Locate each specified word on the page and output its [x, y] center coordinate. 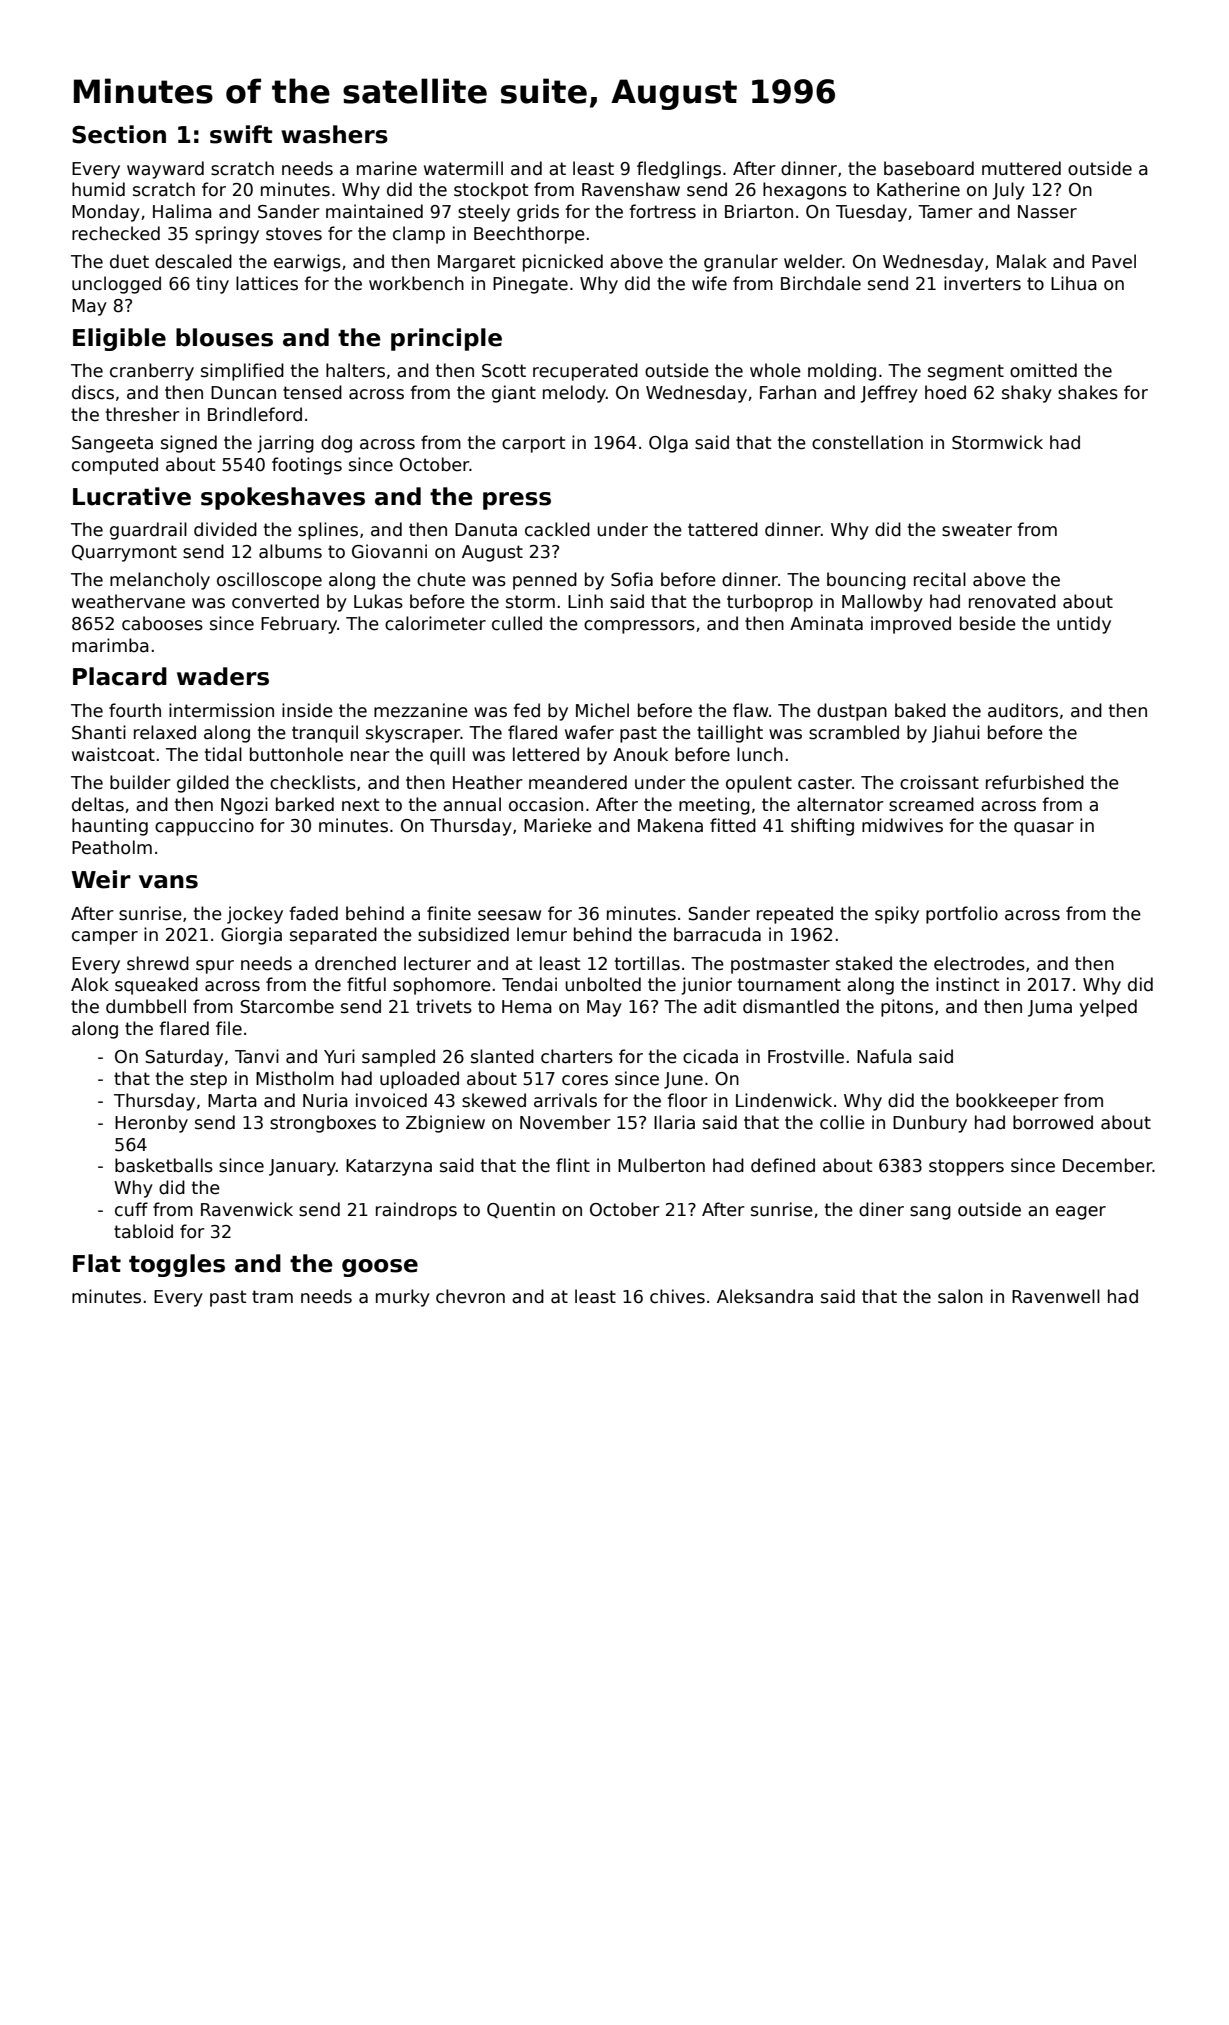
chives [677, 1296]
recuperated [585, 372]
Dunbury [930, 1124]
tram [272, 1297]
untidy [1084, 625]
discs [93, 392]
